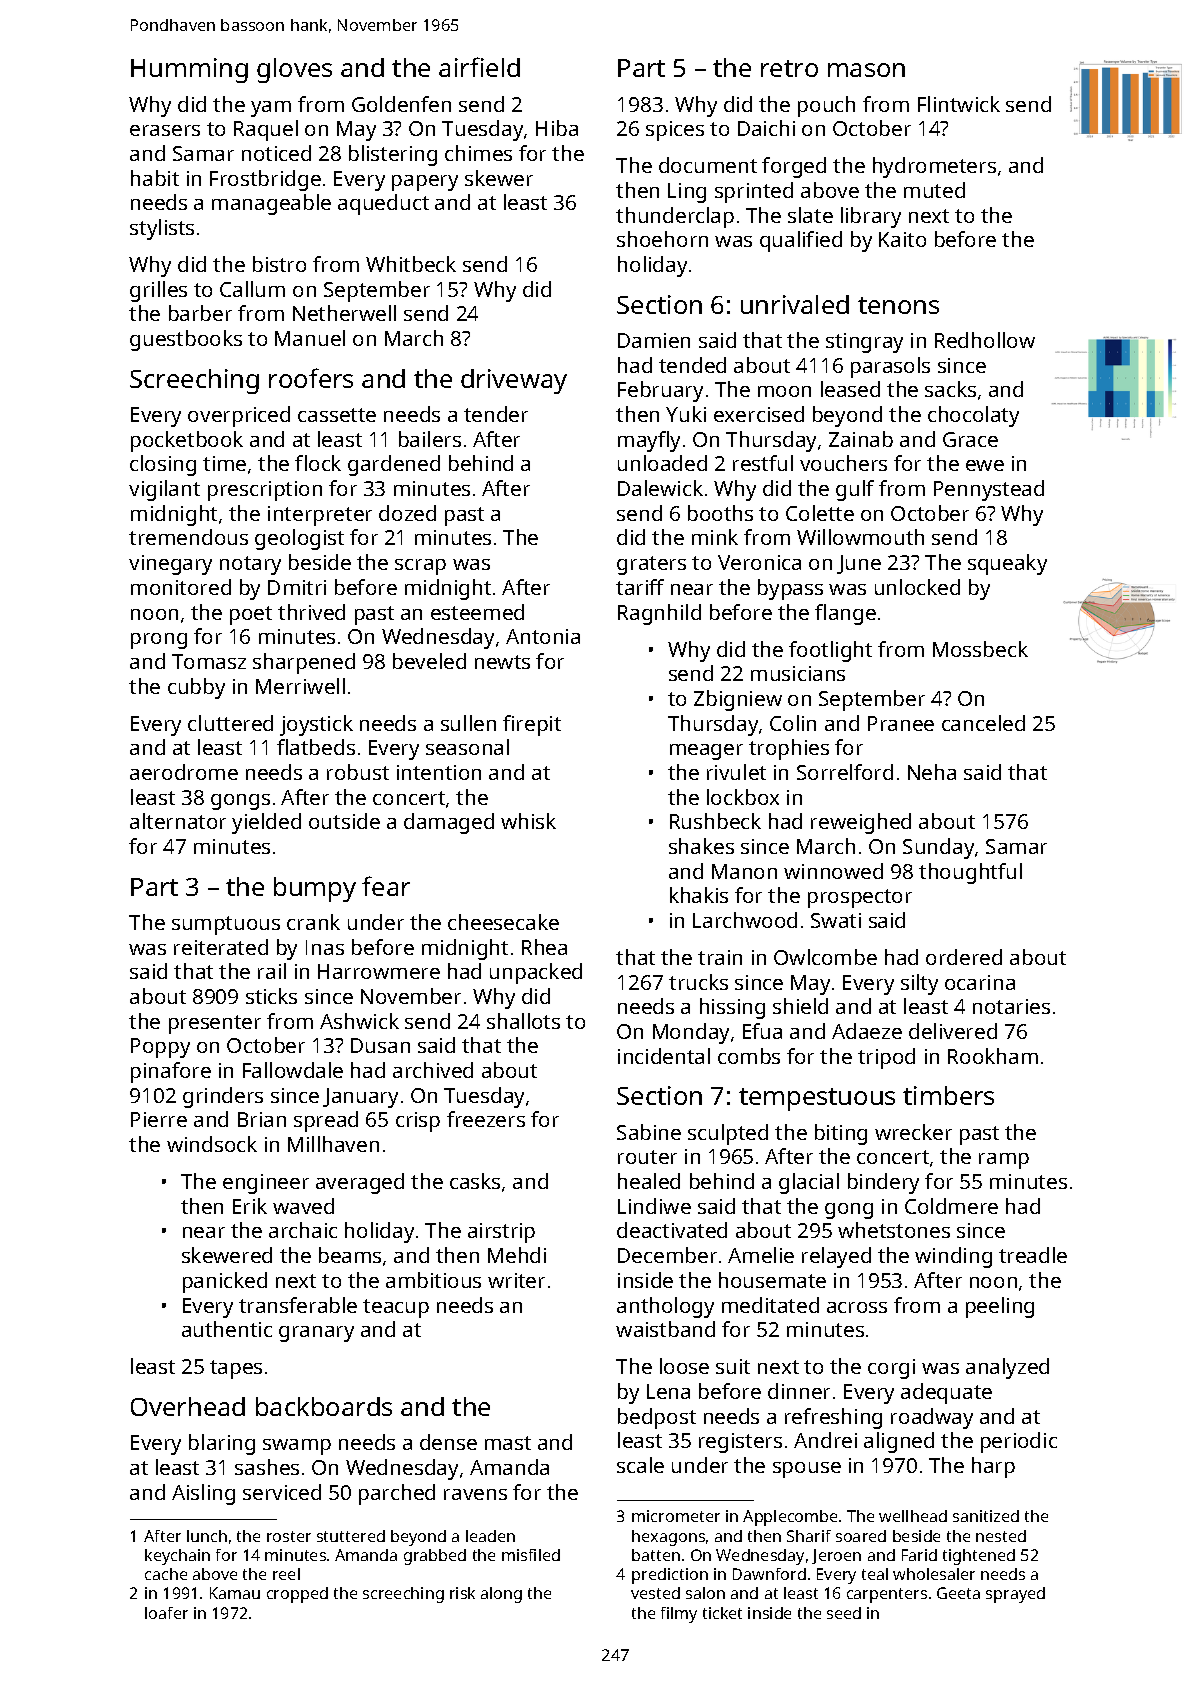  What do you see at coordinates (386, 886) in the document?
I see `fear` at bounding box center [386, 886].
